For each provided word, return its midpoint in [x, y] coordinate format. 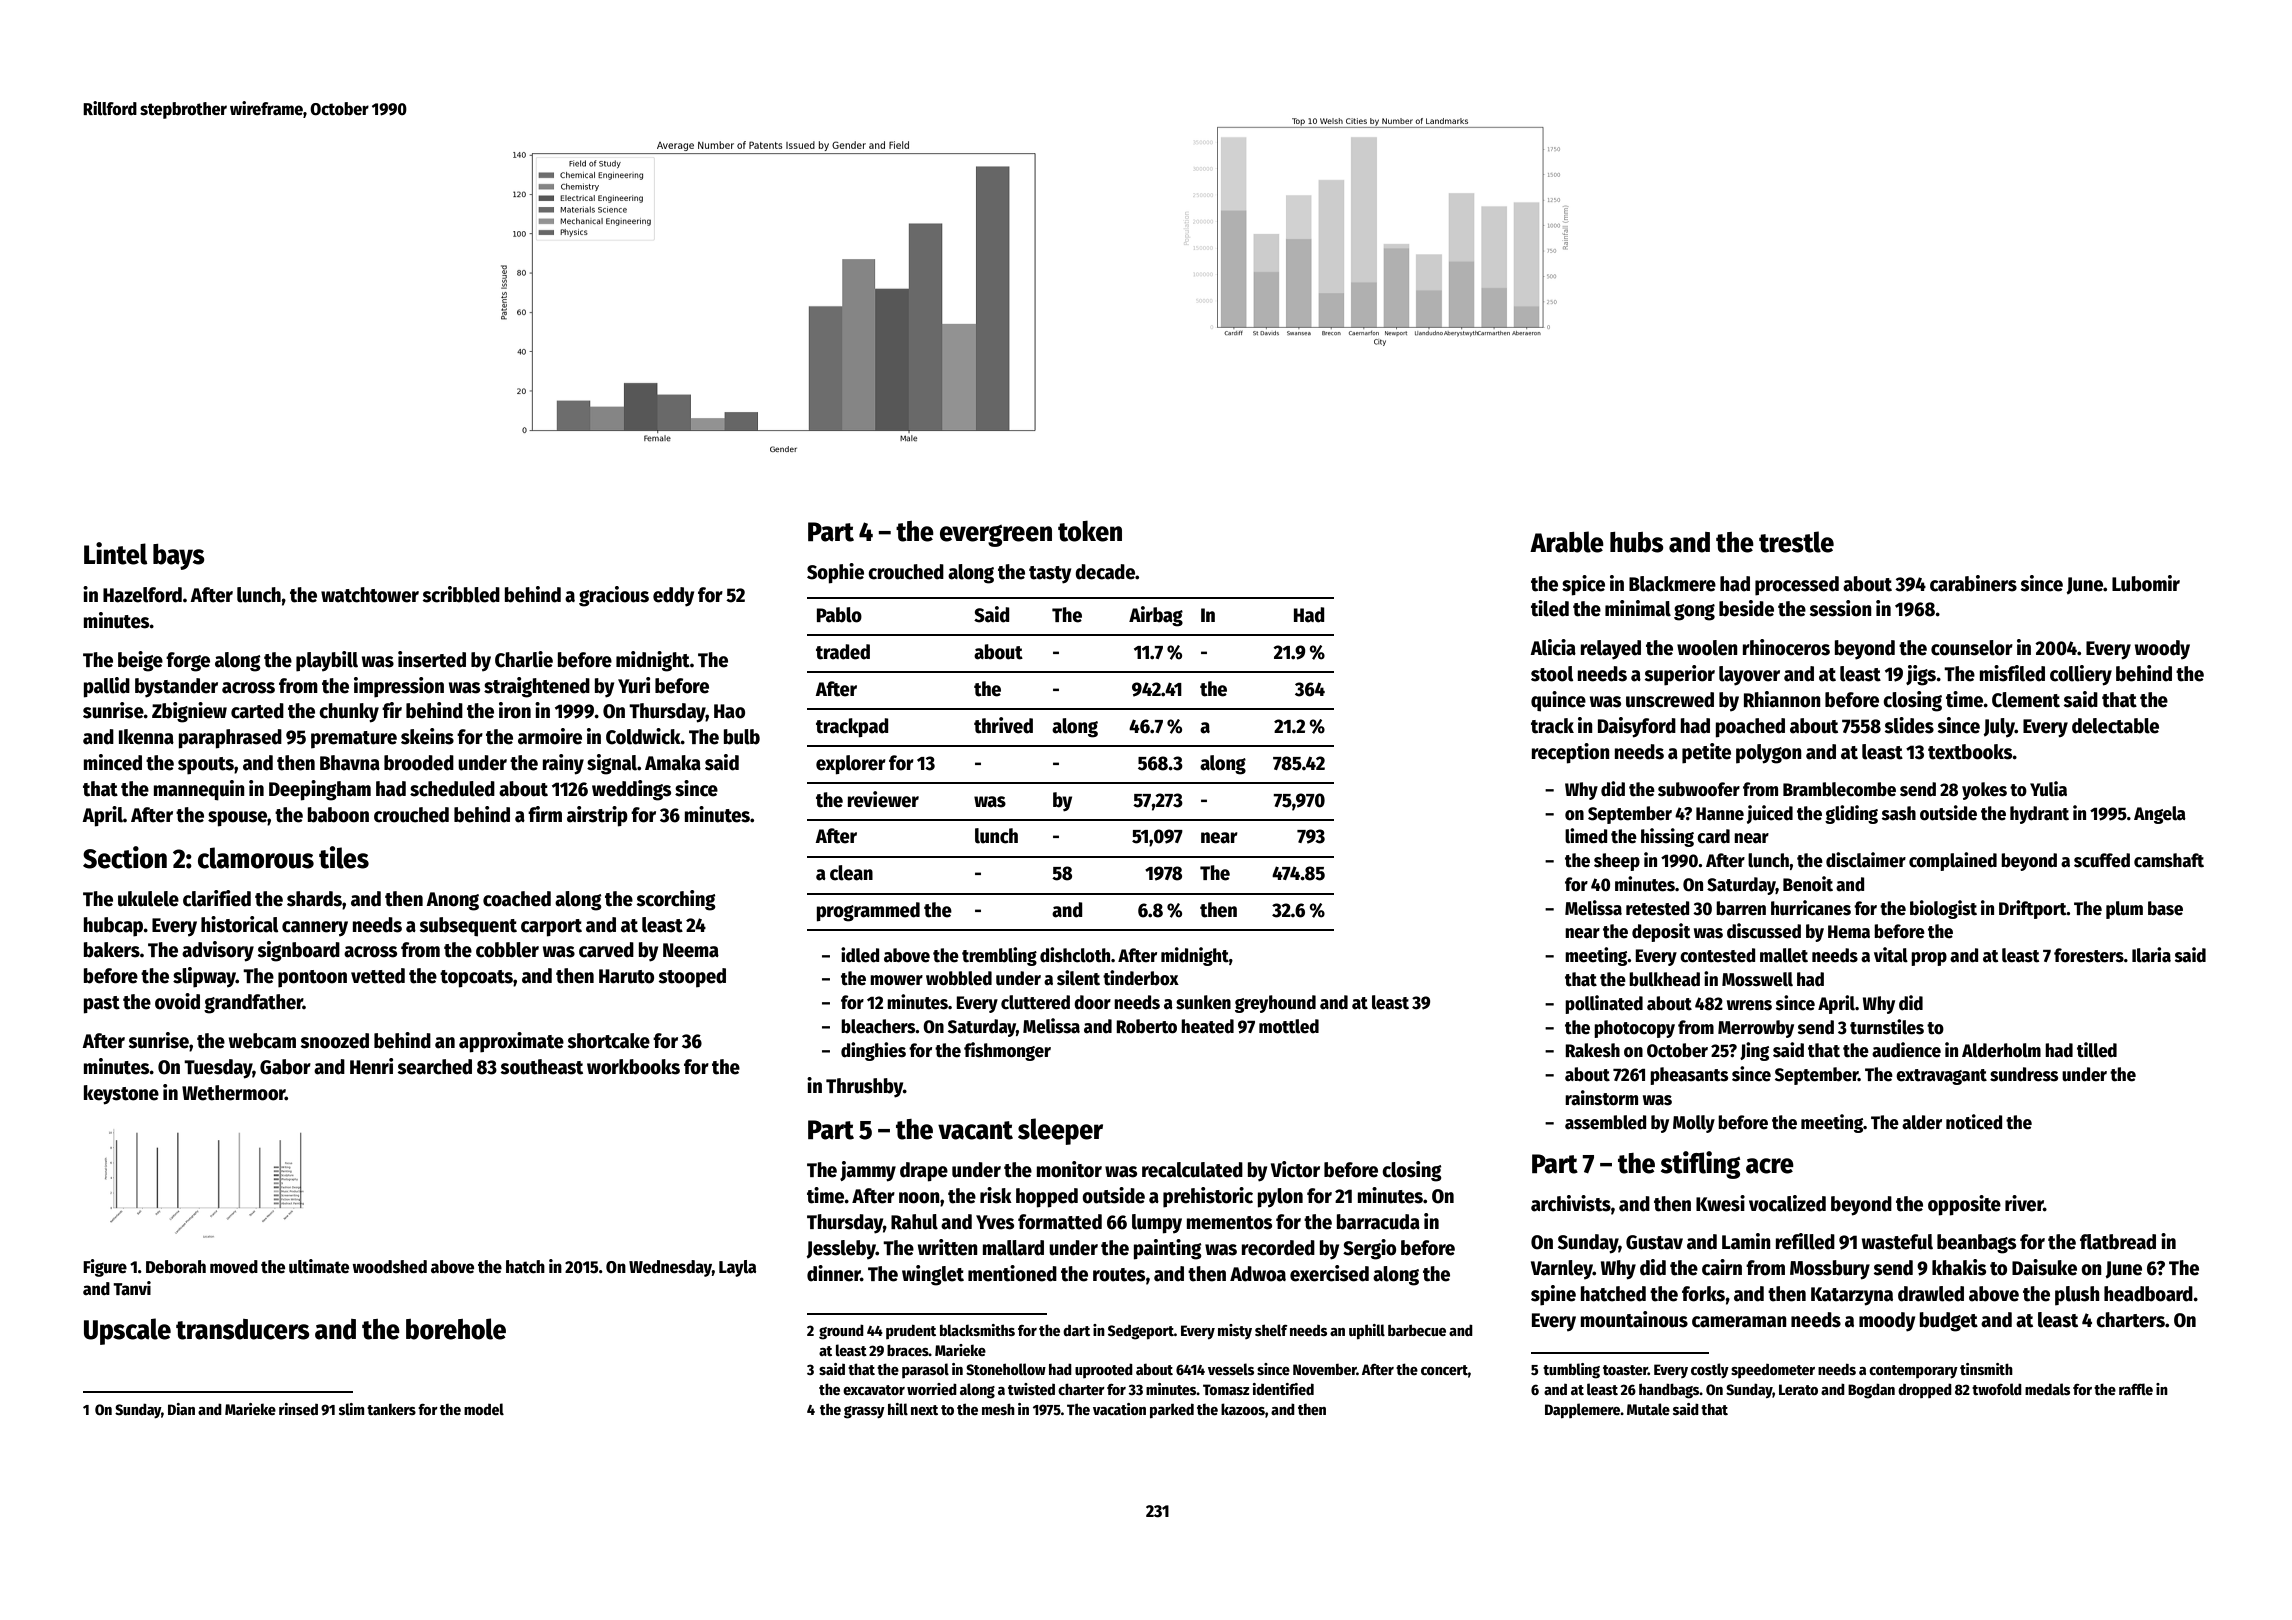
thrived [1003, 725]
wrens [1749, 1005]
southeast [542, 1067]
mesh [998, 1409]
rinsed [298, 1409]
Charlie [524, 659]
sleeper [1060, 1131]
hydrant [2039, 815]
